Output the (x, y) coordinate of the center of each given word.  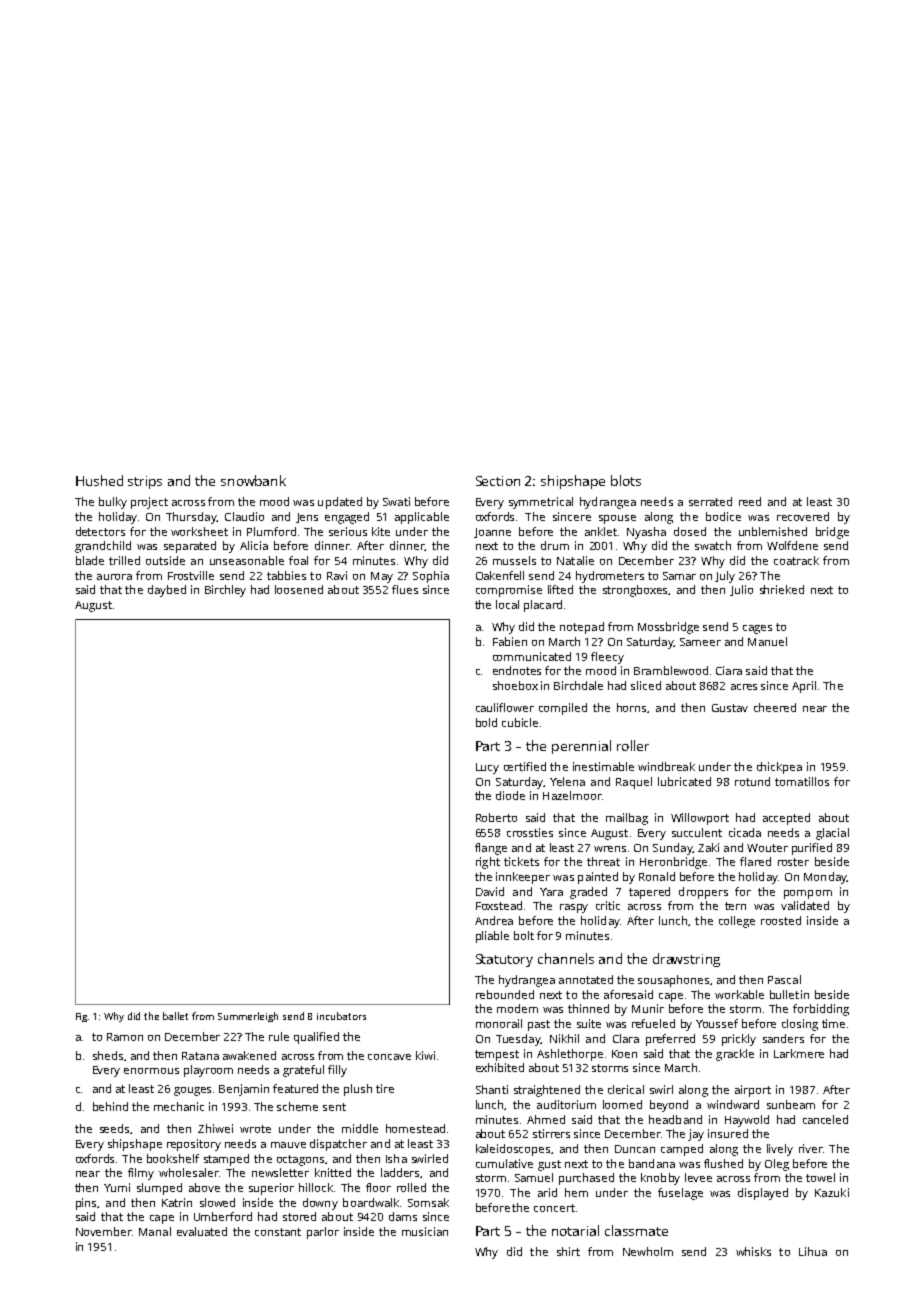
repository (194, 1145)
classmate (636, 1230)
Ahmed (546, 1119)
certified (525, 766)
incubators (341, 1016)
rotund (752, 781)
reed (750, 501)
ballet (175, 1016)
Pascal (784, 979)
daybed (167, 591)
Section (498, 481)
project (149, 503)
